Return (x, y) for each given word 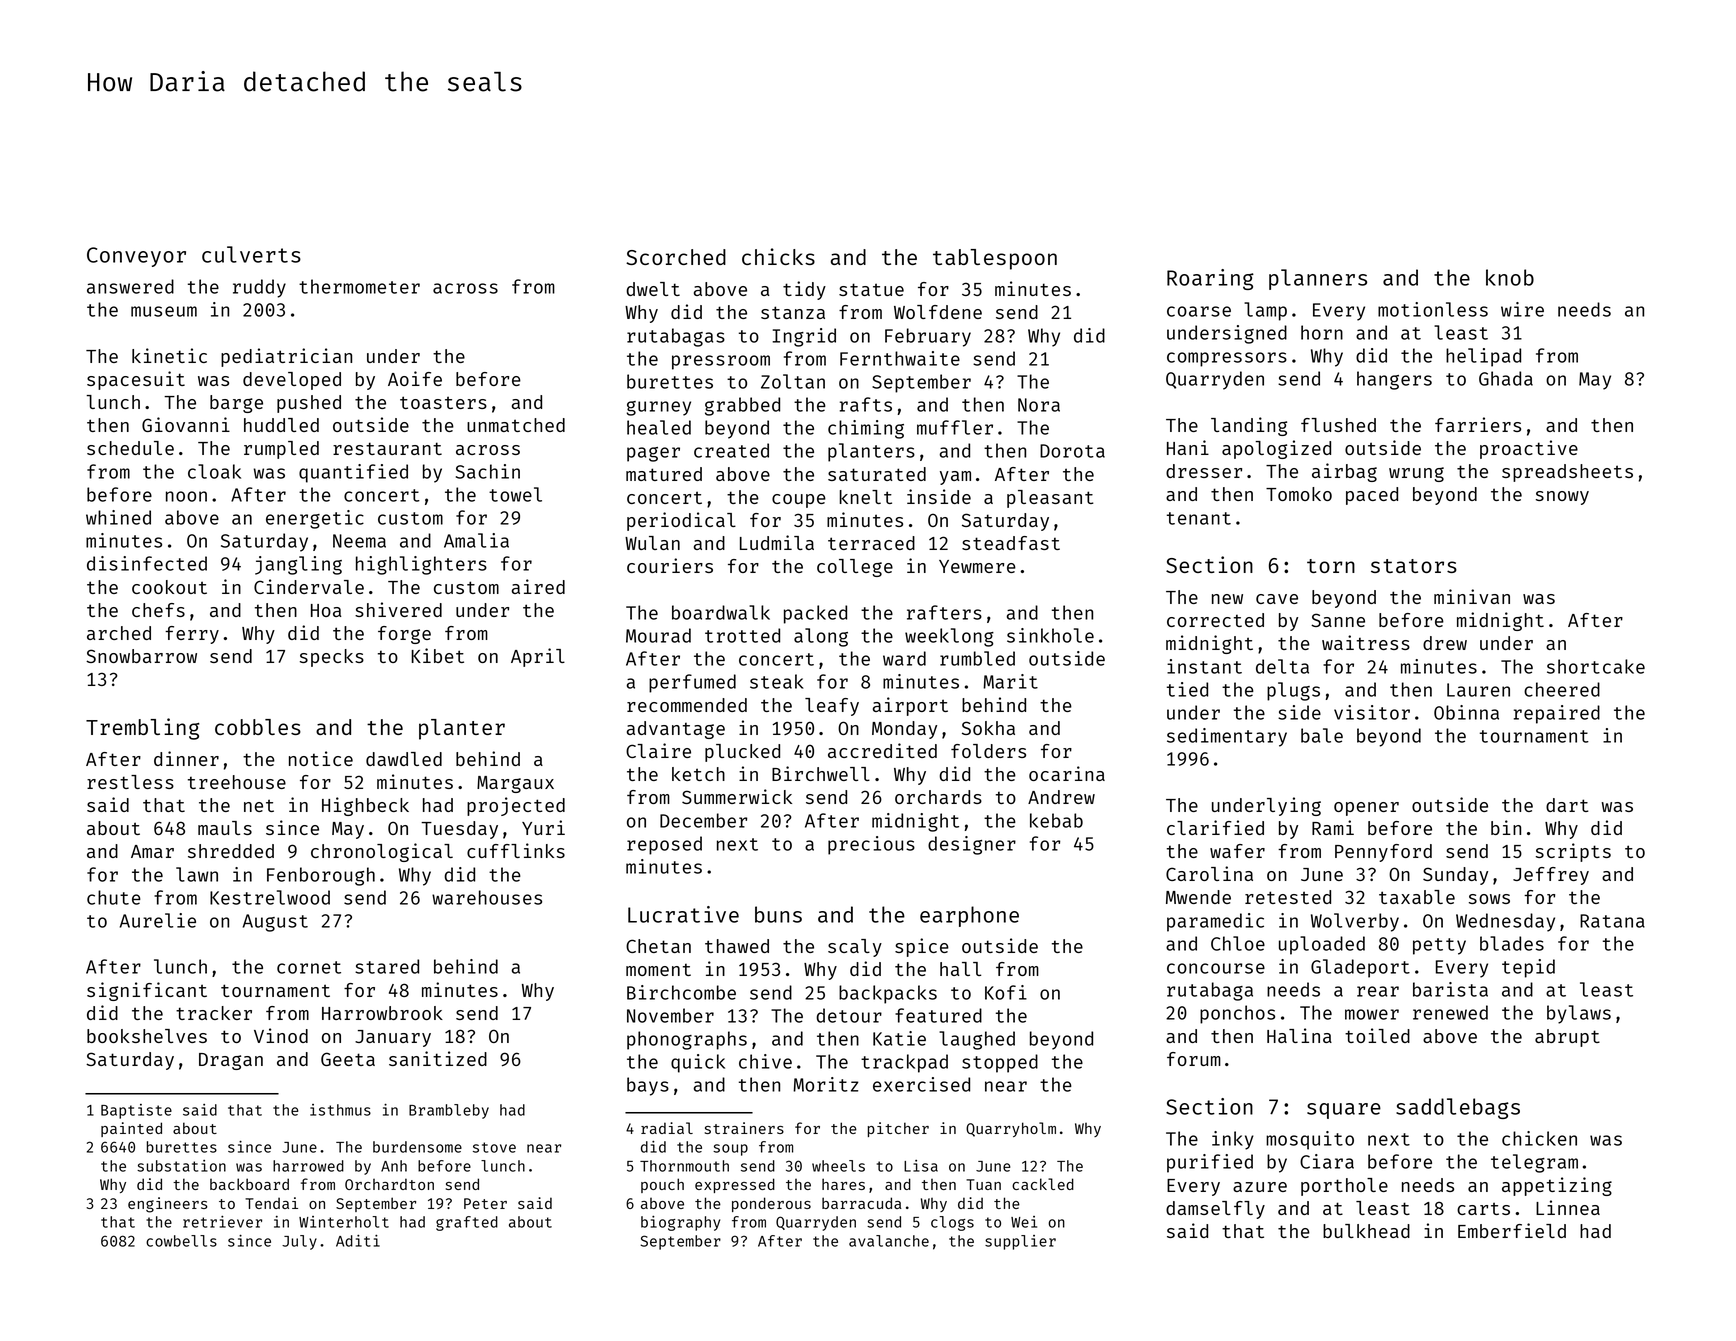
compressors (1227, 359)
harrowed (308, 1166)
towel (515, 494)
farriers (1478, 424)
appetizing (1557, 1186)
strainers (744, 1128)
